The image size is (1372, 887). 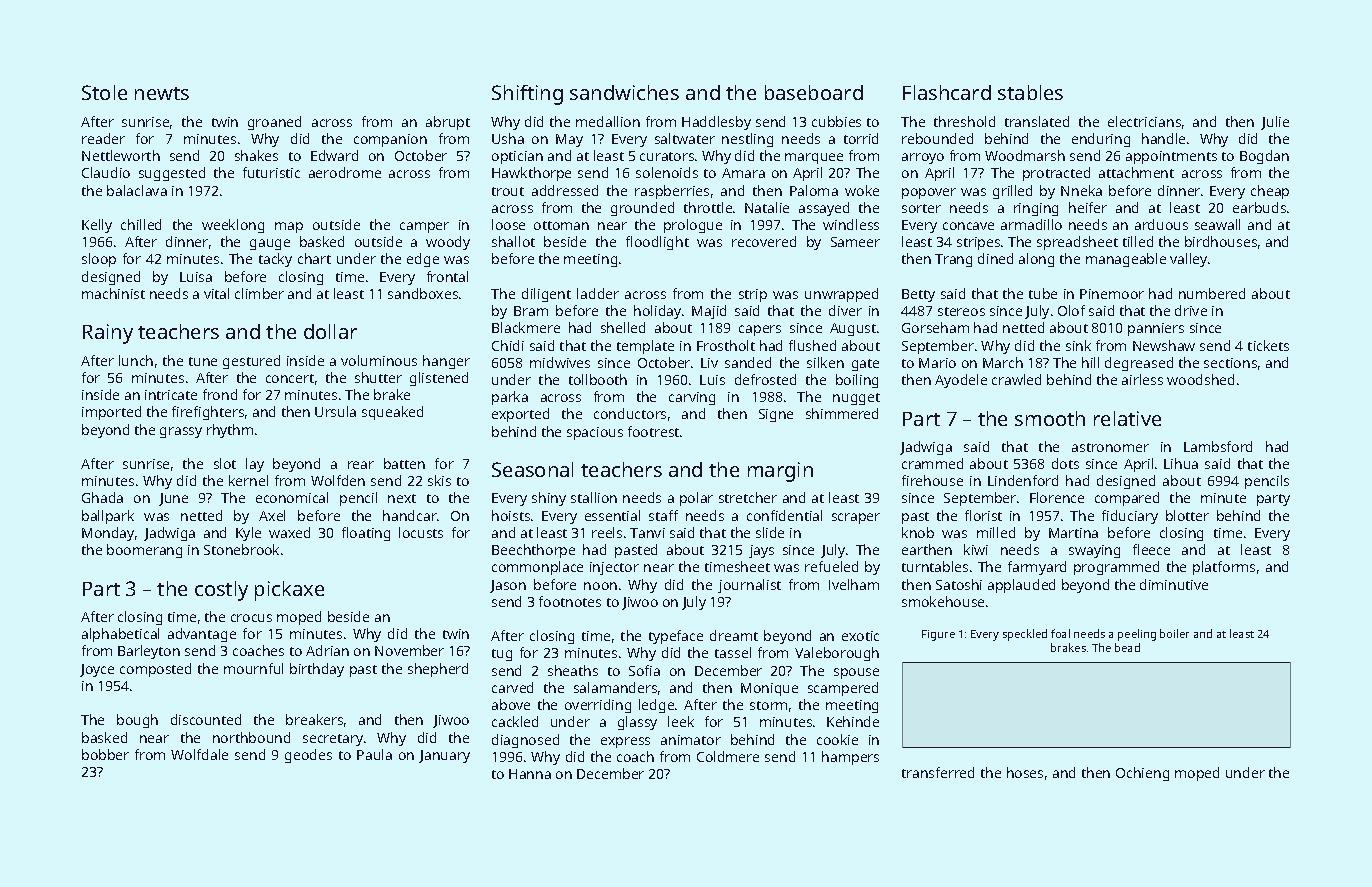 What do you see at coordinates (728, 756) in the document?
I see `Coldmere` at bounding box center [728, 756].
